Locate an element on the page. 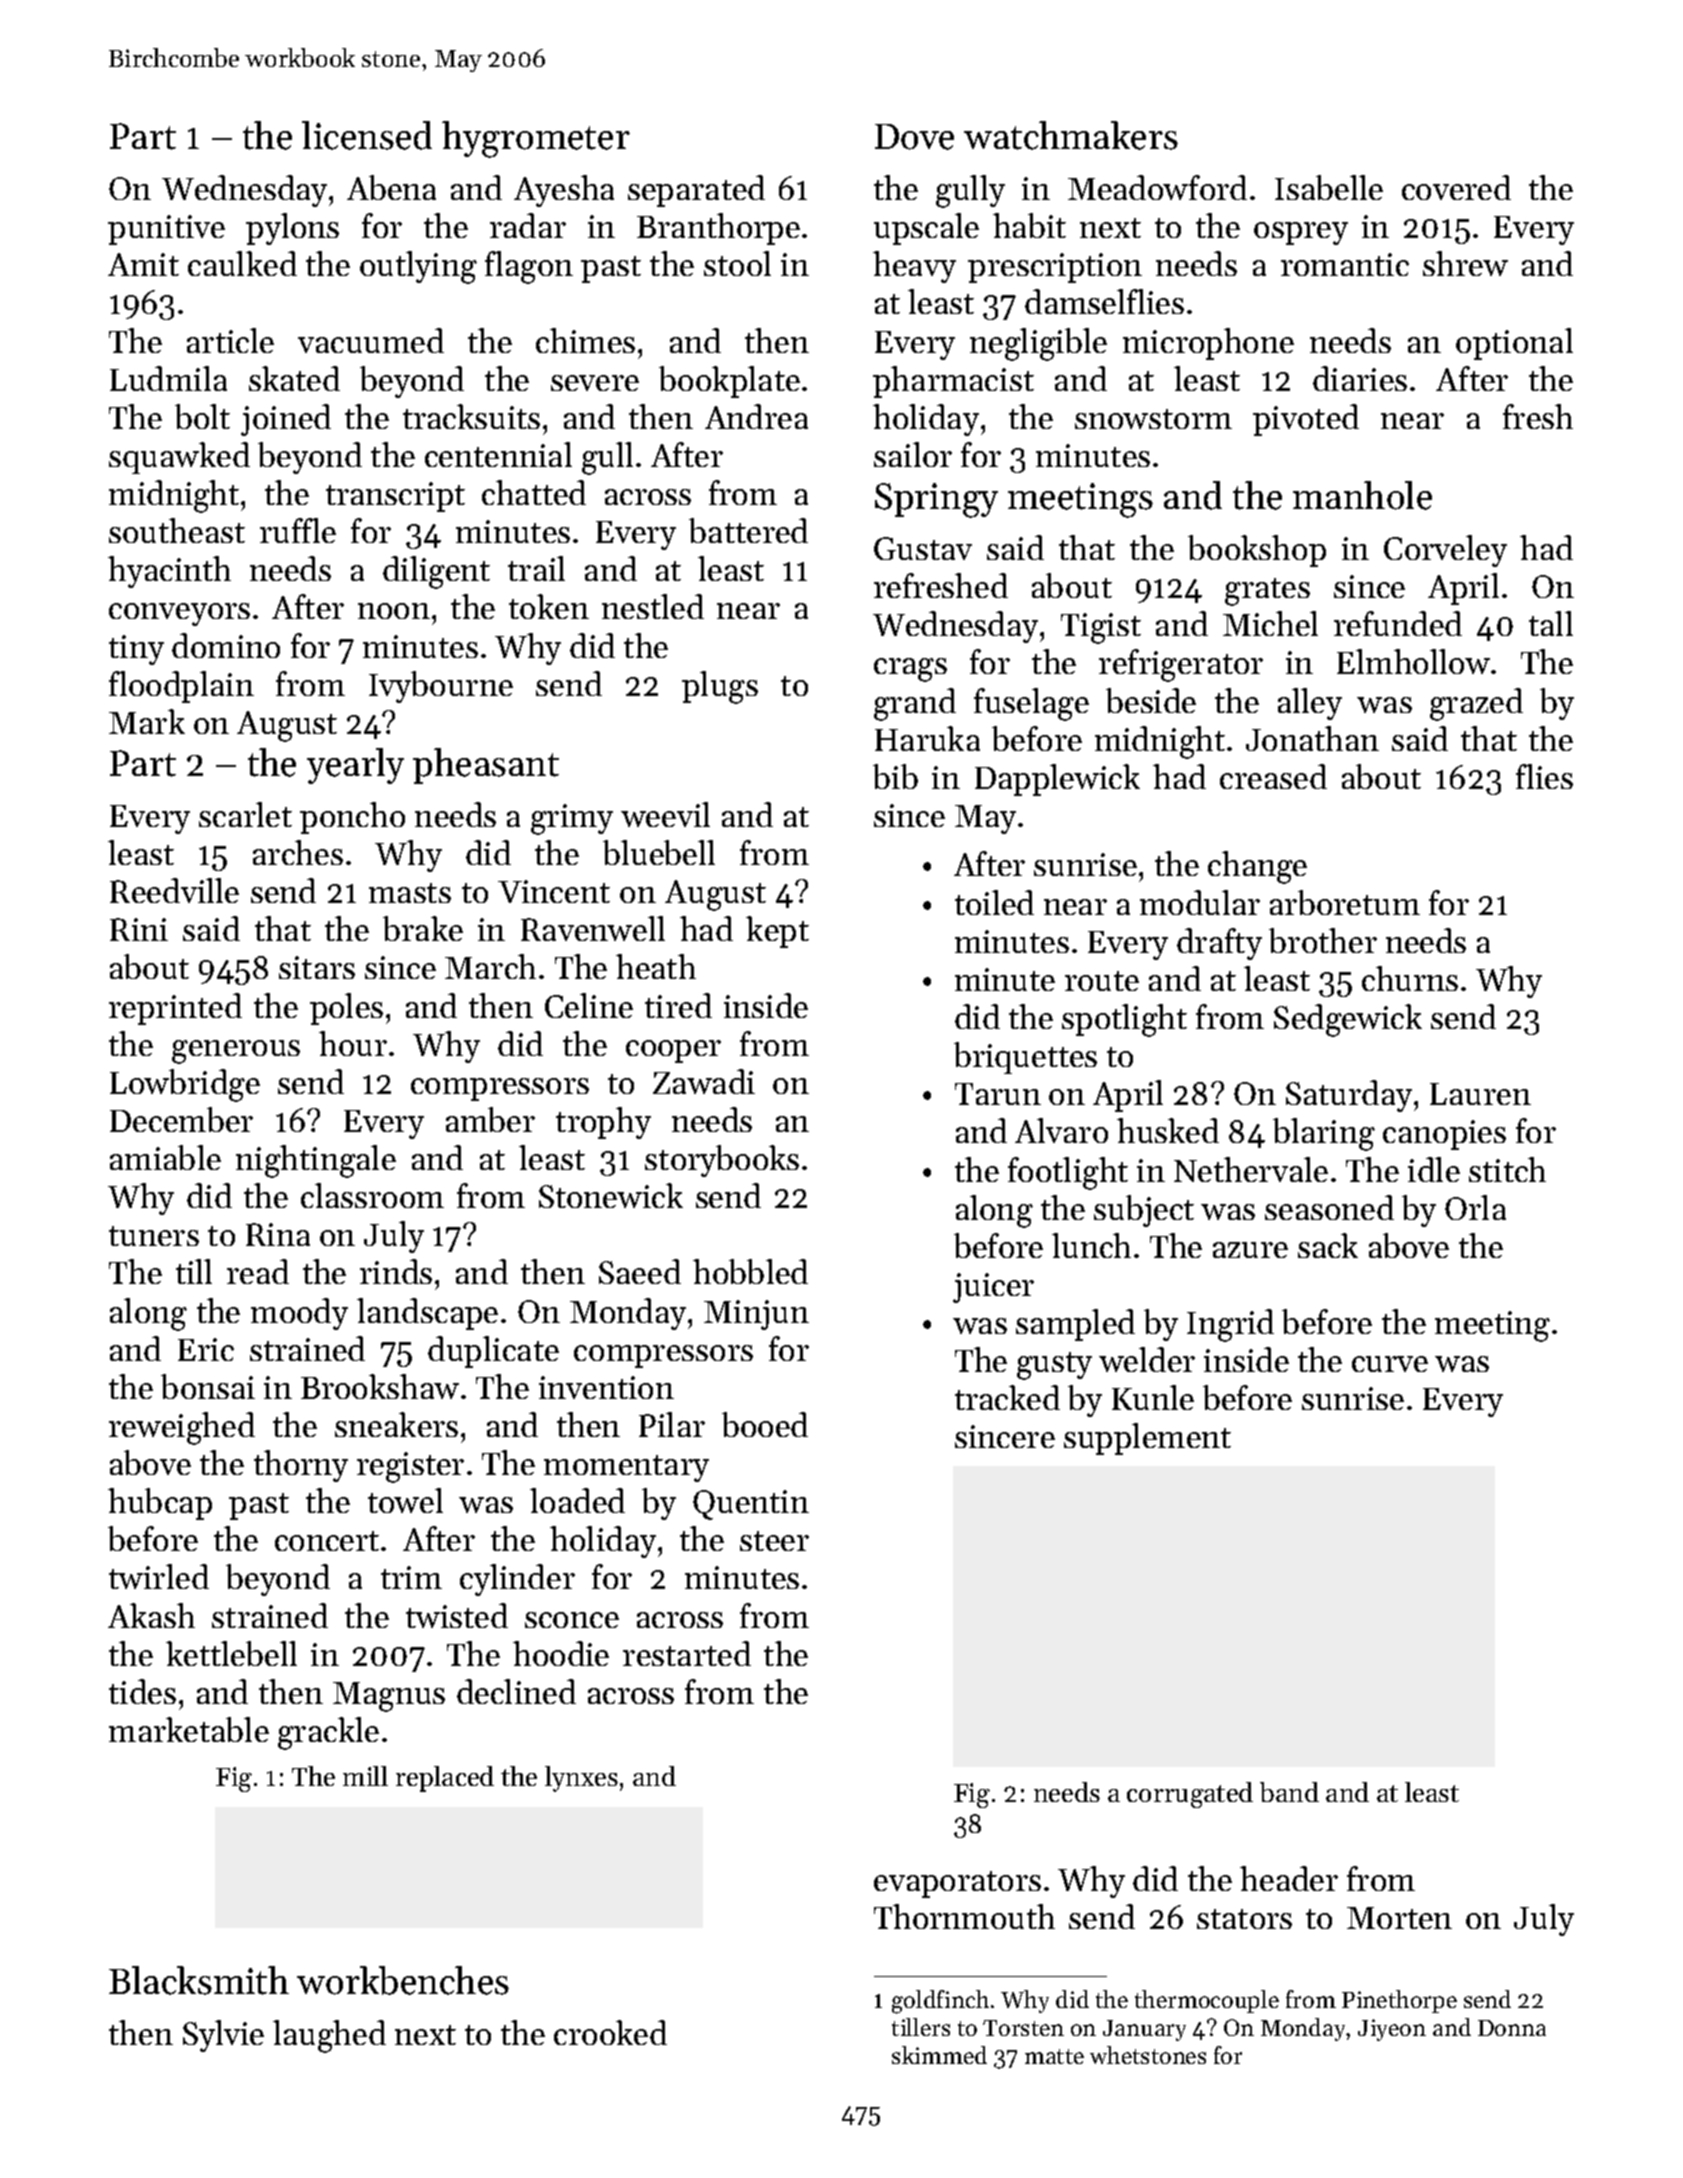 Image resolution: width=1683 pixels, height=2178 pixels. briquettes is located at coordinates (1025, 1058).
